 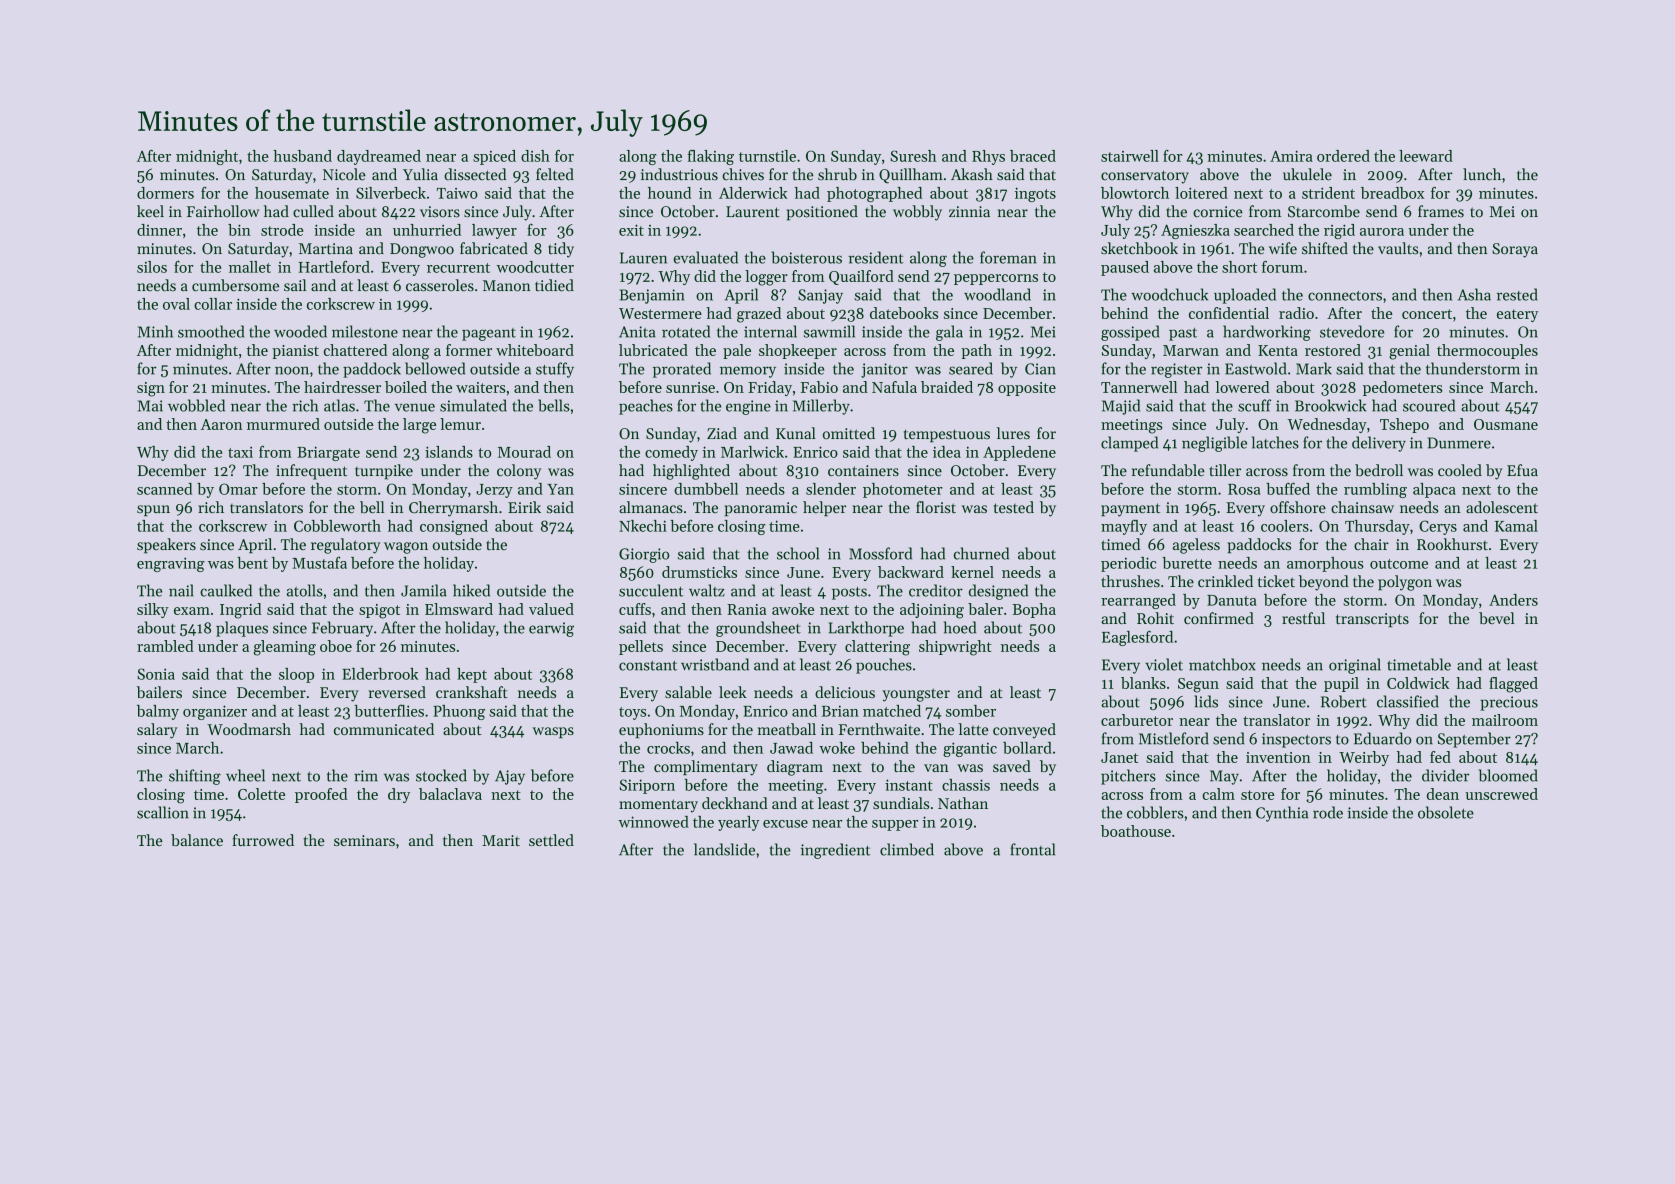 I want to click on Cynthia, so click(x=1282, y=814).
